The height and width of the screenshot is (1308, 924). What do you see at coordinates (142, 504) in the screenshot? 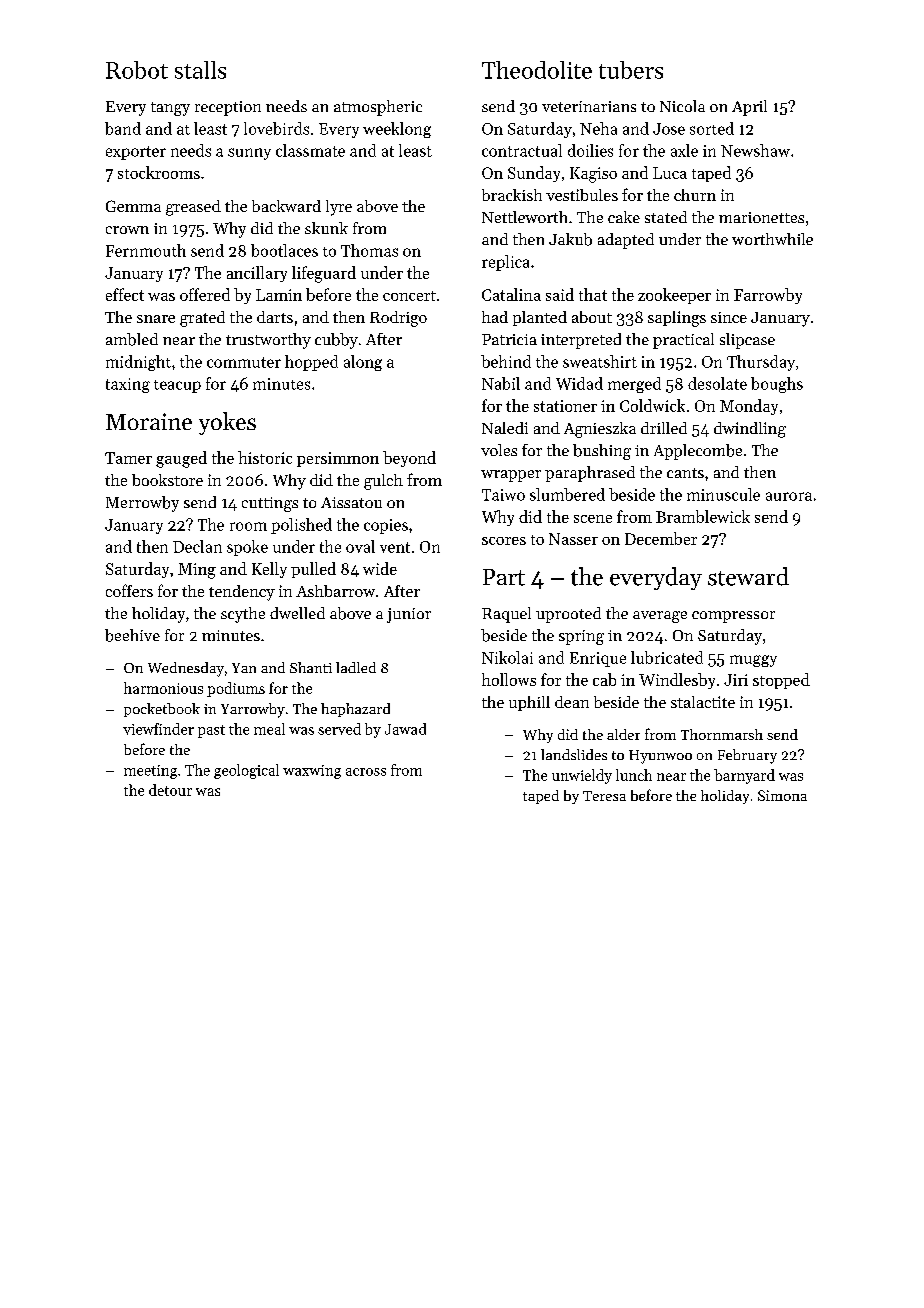
I see `Merrowby` at bounding box center [142, 504].
